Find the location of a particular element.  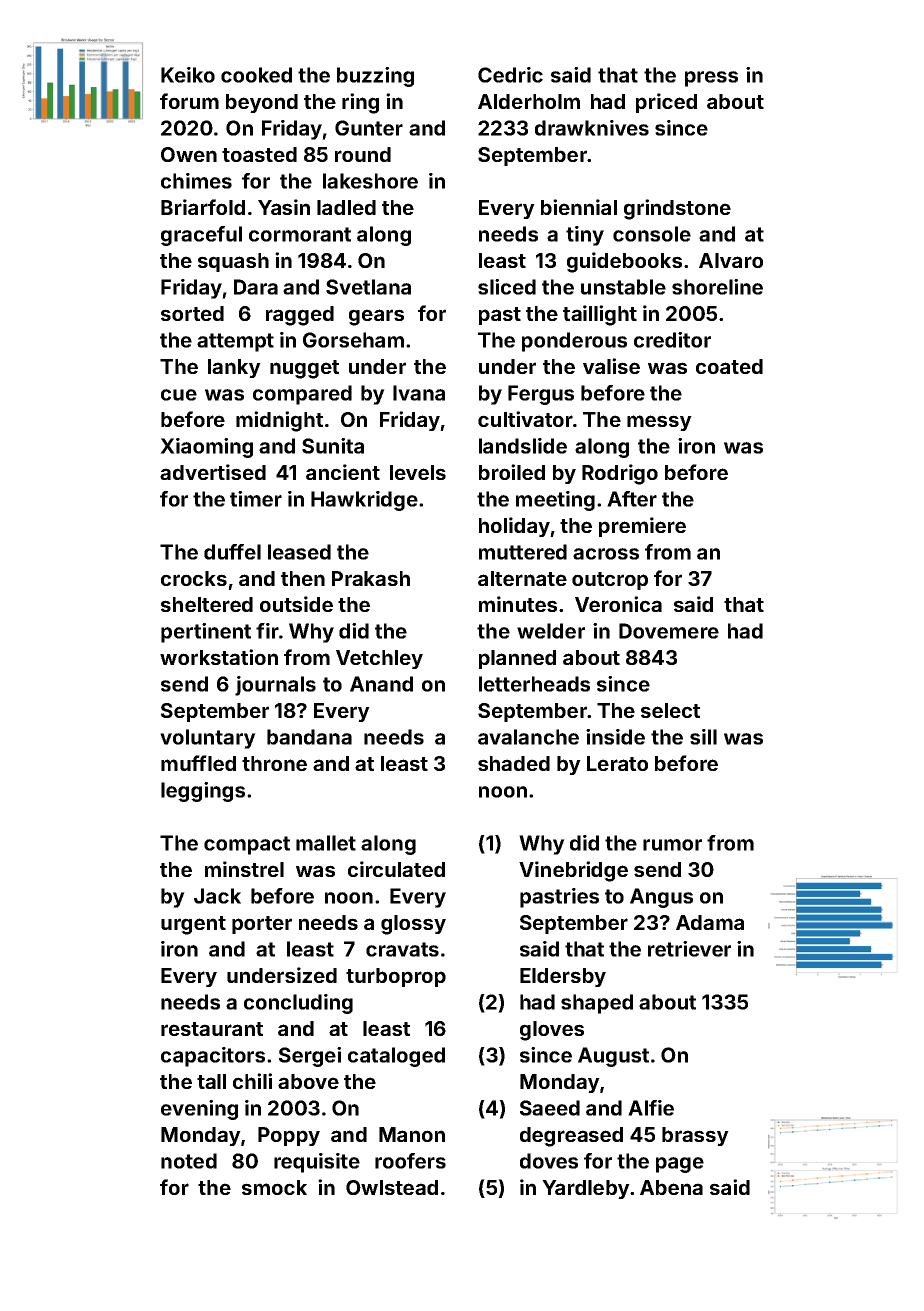

Yardleby is located at coordinates (586, 1189).
